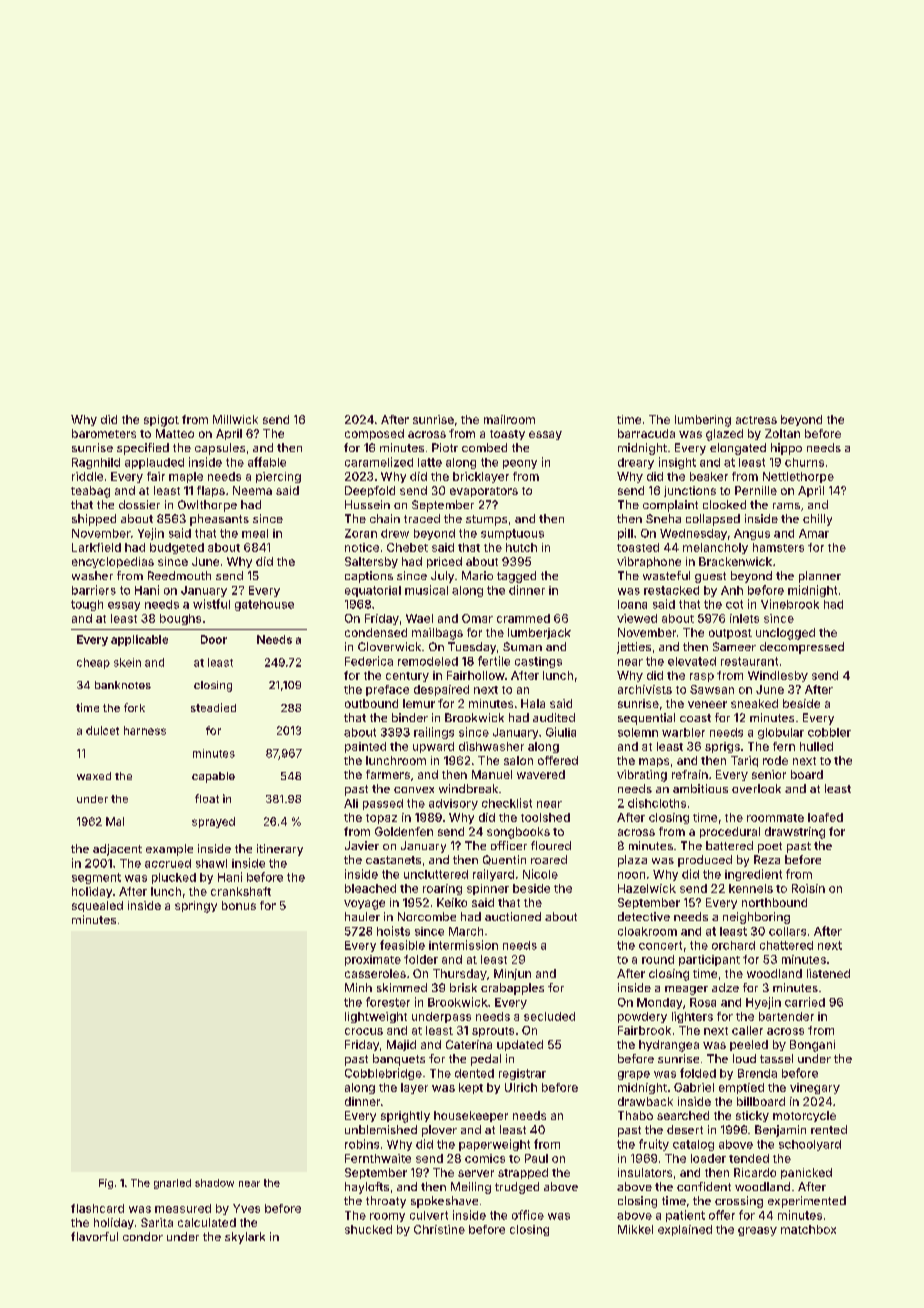  What do you see at coordinates (245, 1238) in the page?
I see `skylark` at bounding box center [245, 1238].
